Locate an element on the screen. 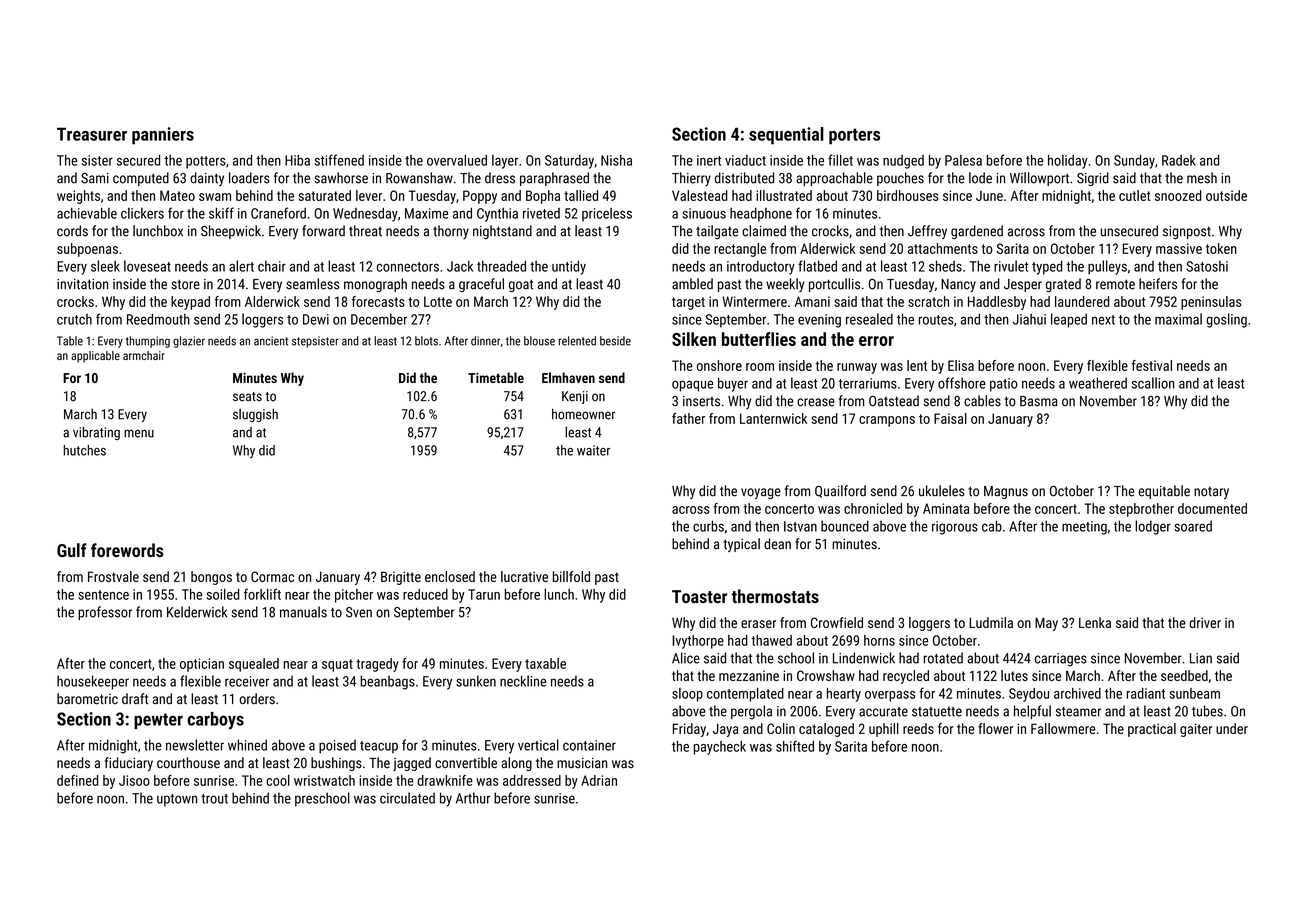 The width and height of the screenshot is (1308, 924). seats is located at coordinates (247, 397).
